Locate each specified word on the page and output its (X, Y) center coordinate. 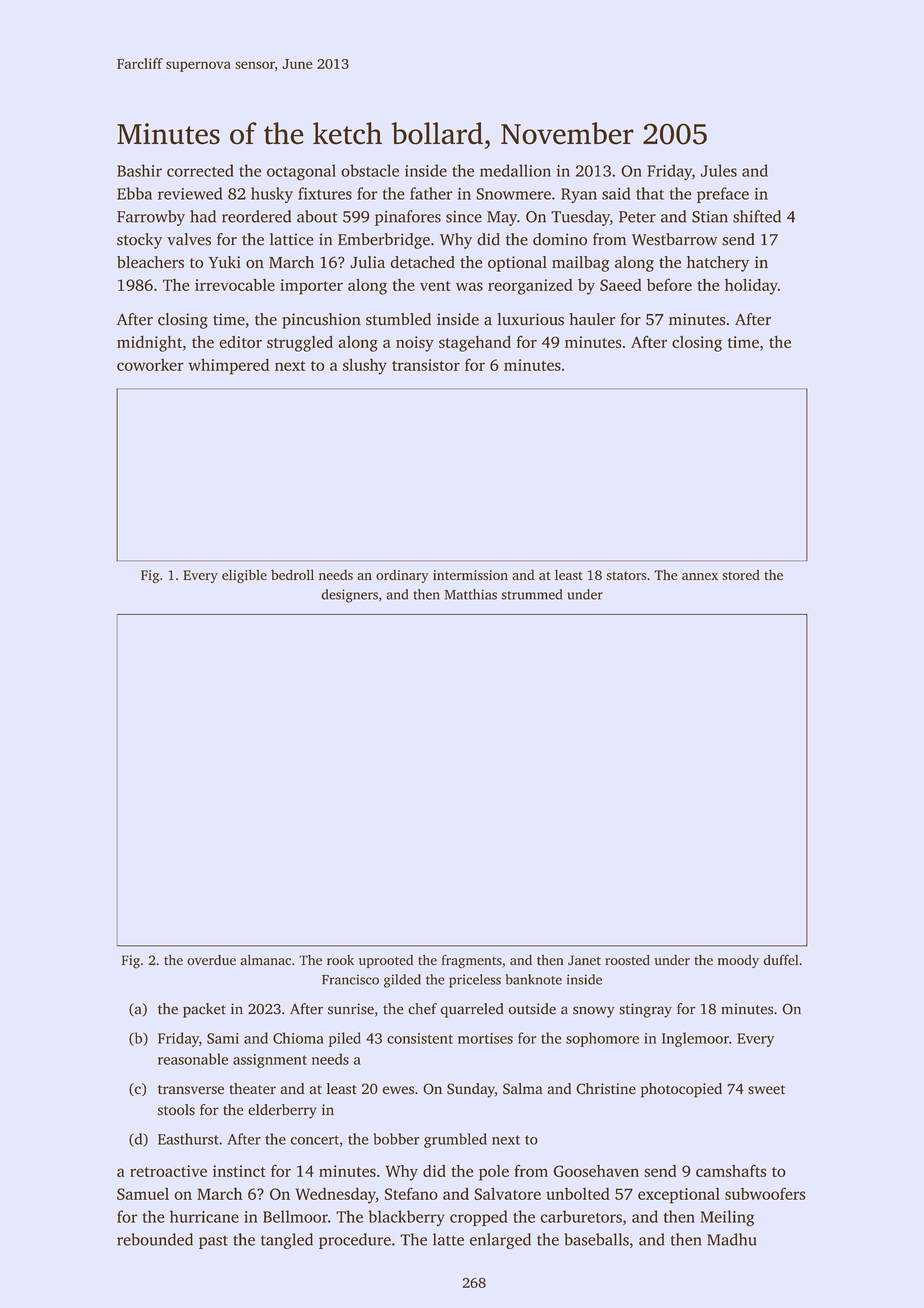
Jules (719, 170)
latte (448, 1239)
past (213, 1242)
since (464, 217)
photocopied (681, 1090)
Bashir (139, 170)
